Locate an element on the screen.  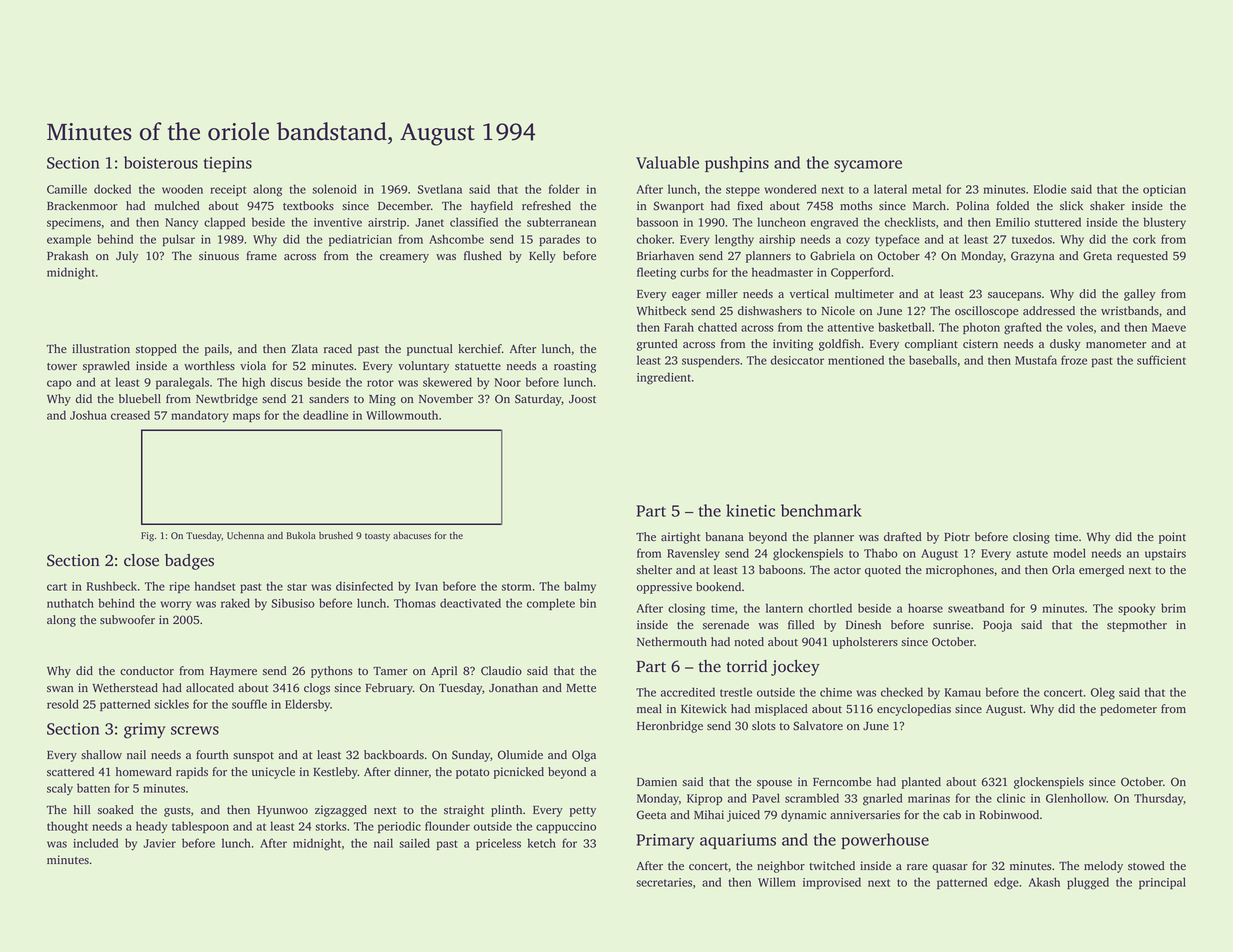
Orla is located at coordinates (1063, 570).
